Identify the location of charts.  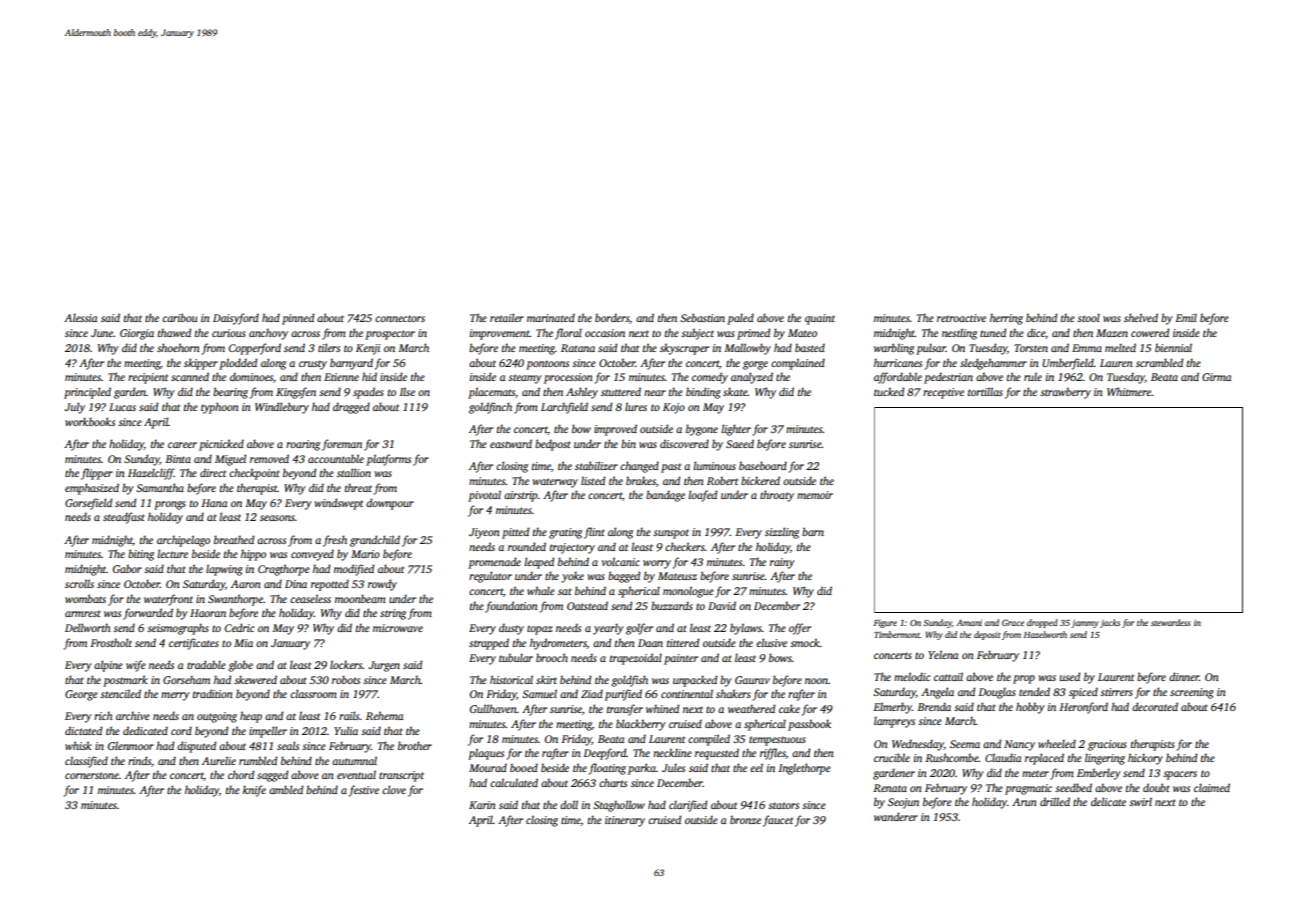
(613, 782).
